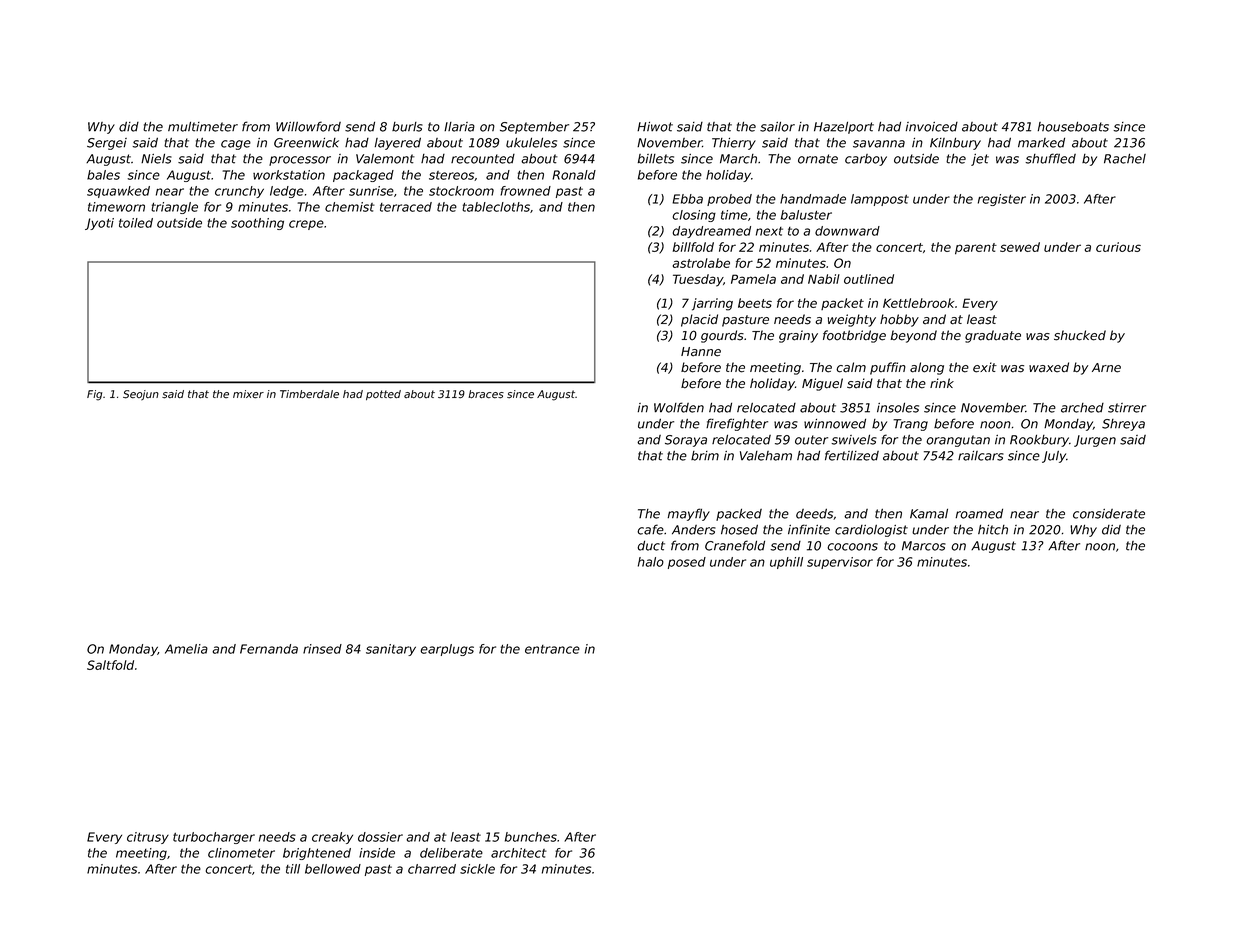  What do you see at coordinates (141, 395) in the document?
I see `Seojun` at bounding box center [141, 395].
